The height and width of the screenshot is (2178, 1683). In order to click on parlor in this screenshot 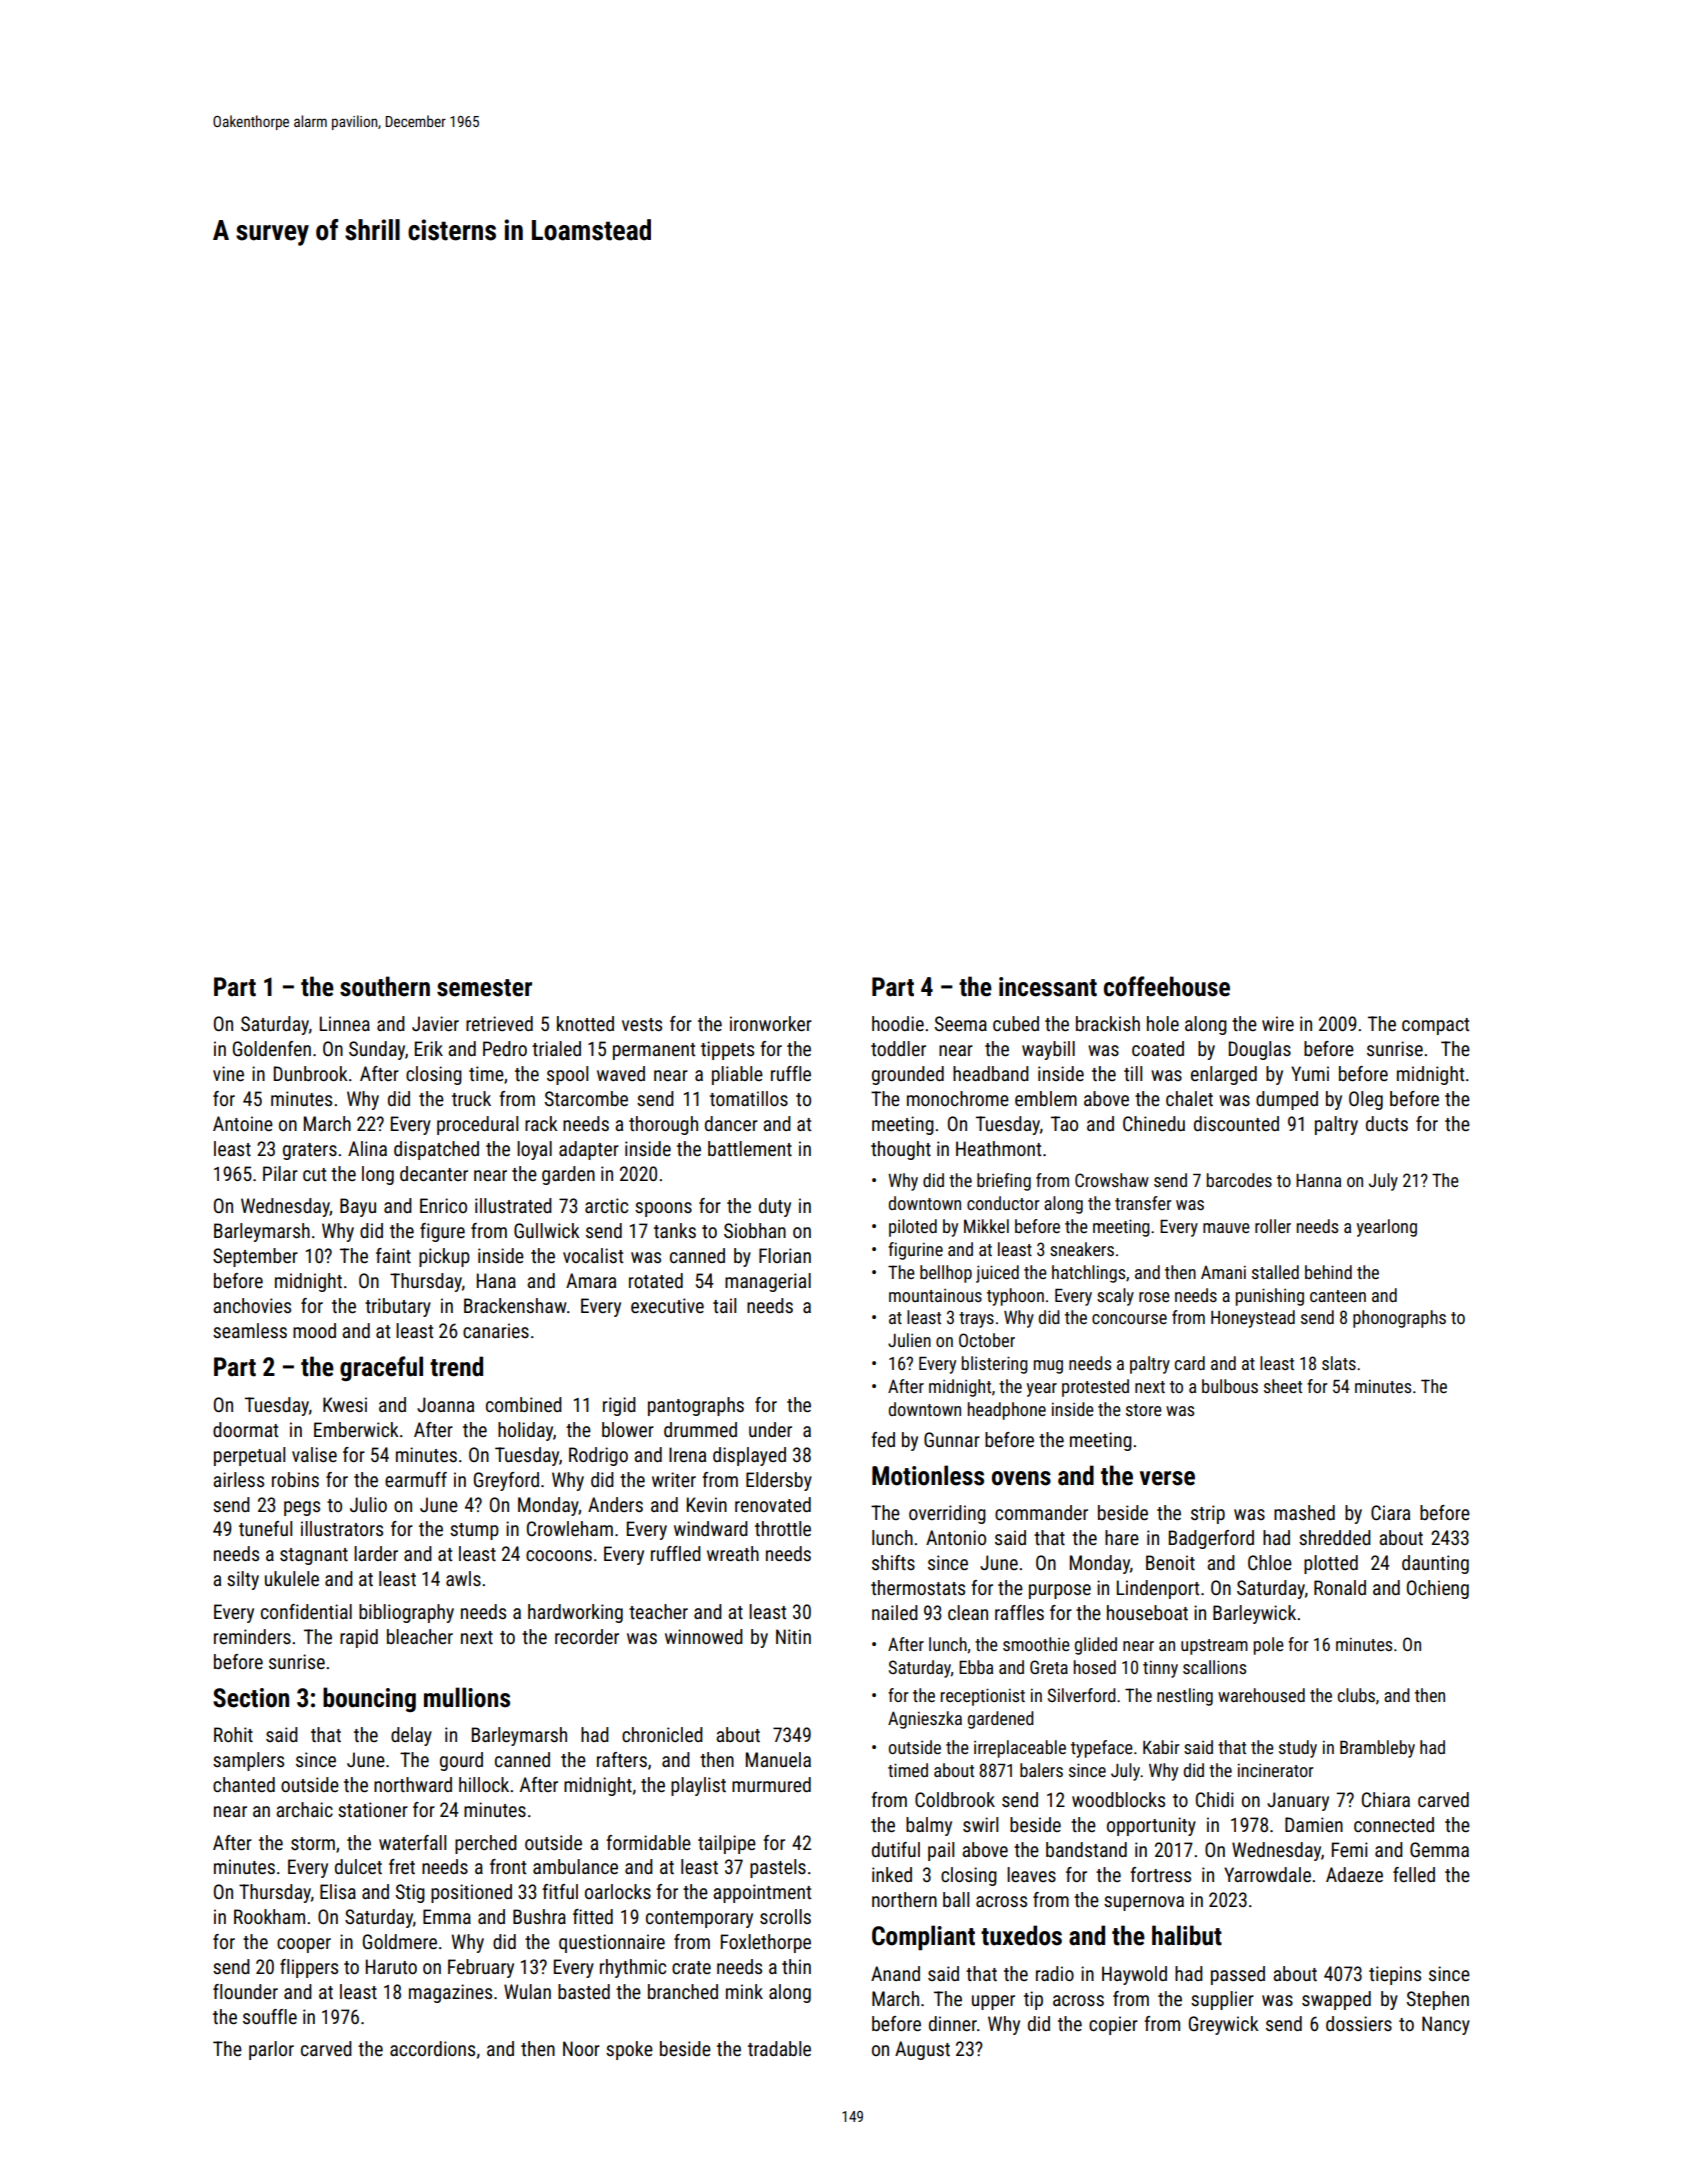, I will do `click(271, 2050)`.
